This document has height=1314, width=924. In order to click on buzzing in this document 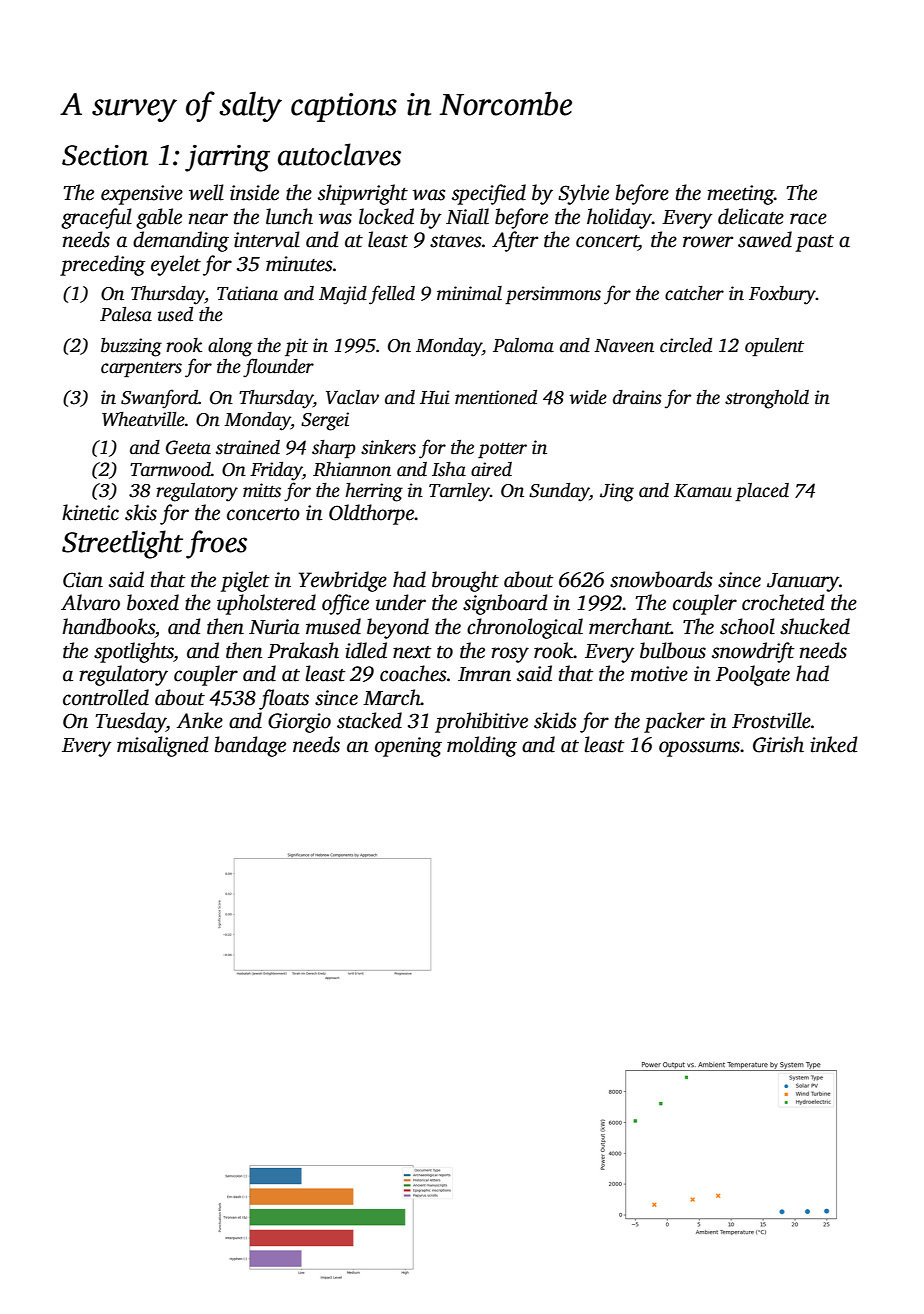, I will do `click(131, 347)`.
